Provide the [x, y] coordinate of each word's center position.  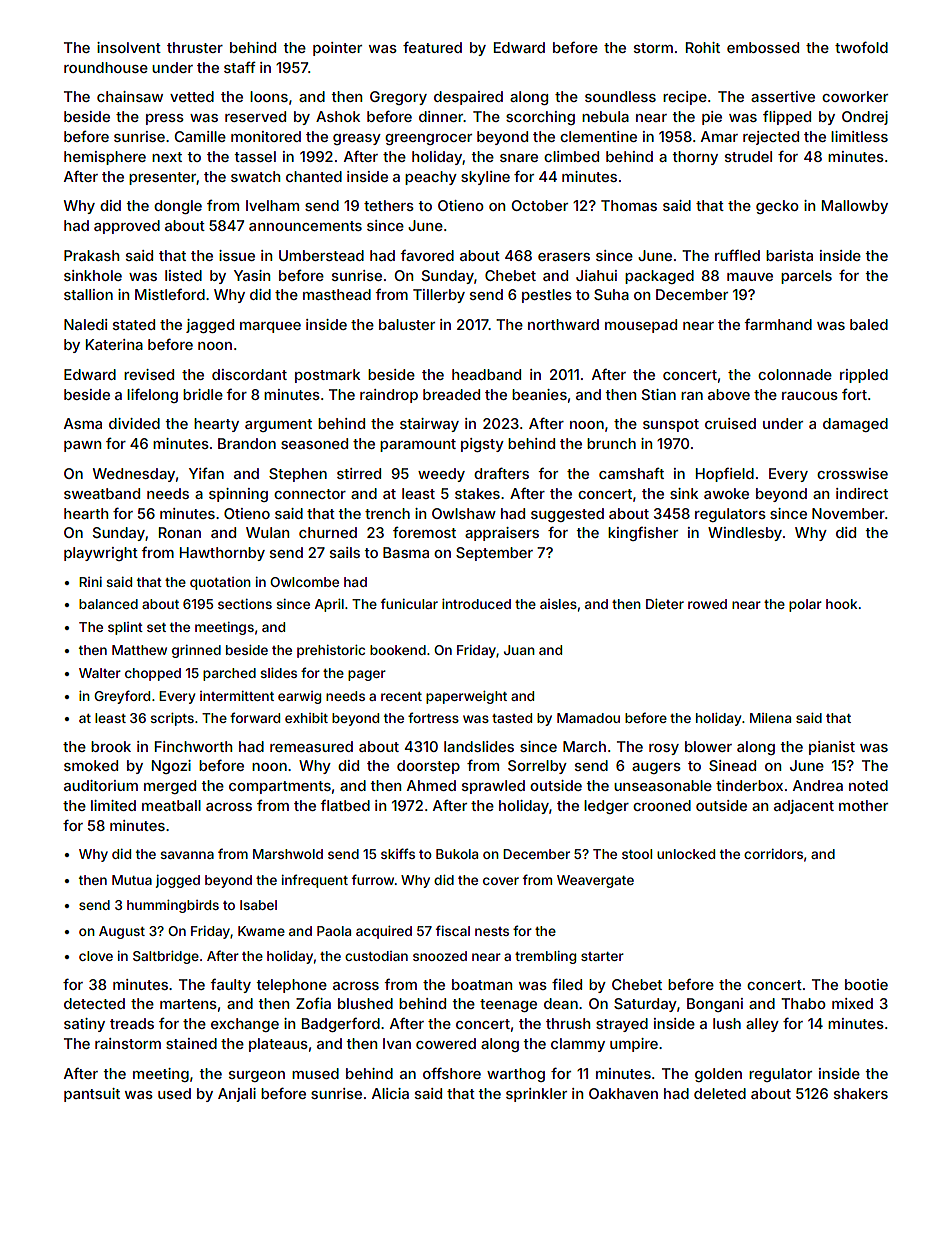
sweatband [102, 493]
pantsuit [92, 1095]
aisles [558, 604]
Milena [770, 718]
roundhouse [106, 67]
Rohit [703, 47]
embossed [763, 47]
